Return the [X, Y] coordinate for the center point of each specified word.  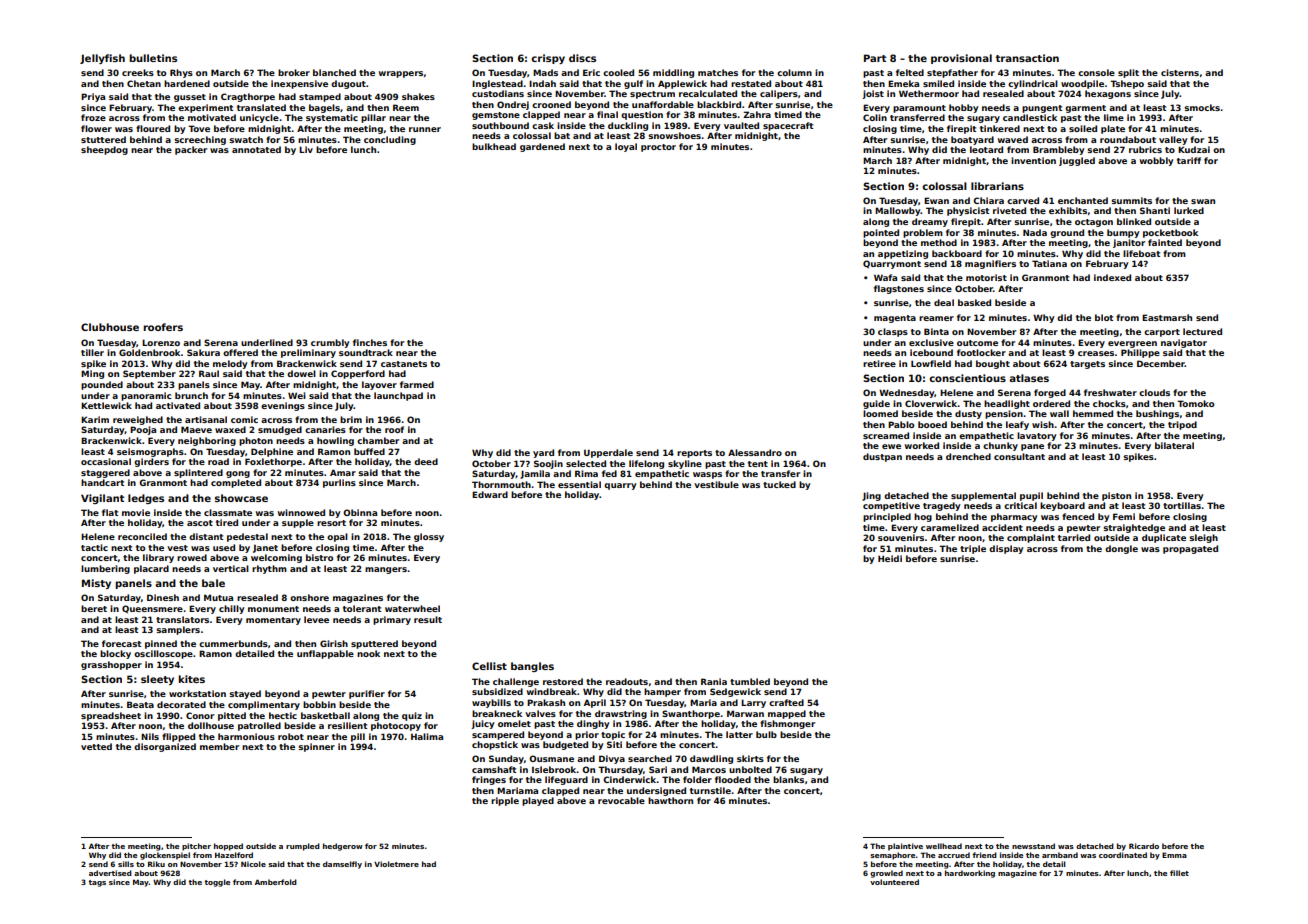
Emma [1174, 855]
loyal [626, 147]
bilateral [1174, 445]
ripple [505, 801]
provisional [961, 59]
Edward [490, 494]
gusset [190, 98]
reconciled [142, 536]
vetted [96, 746]
